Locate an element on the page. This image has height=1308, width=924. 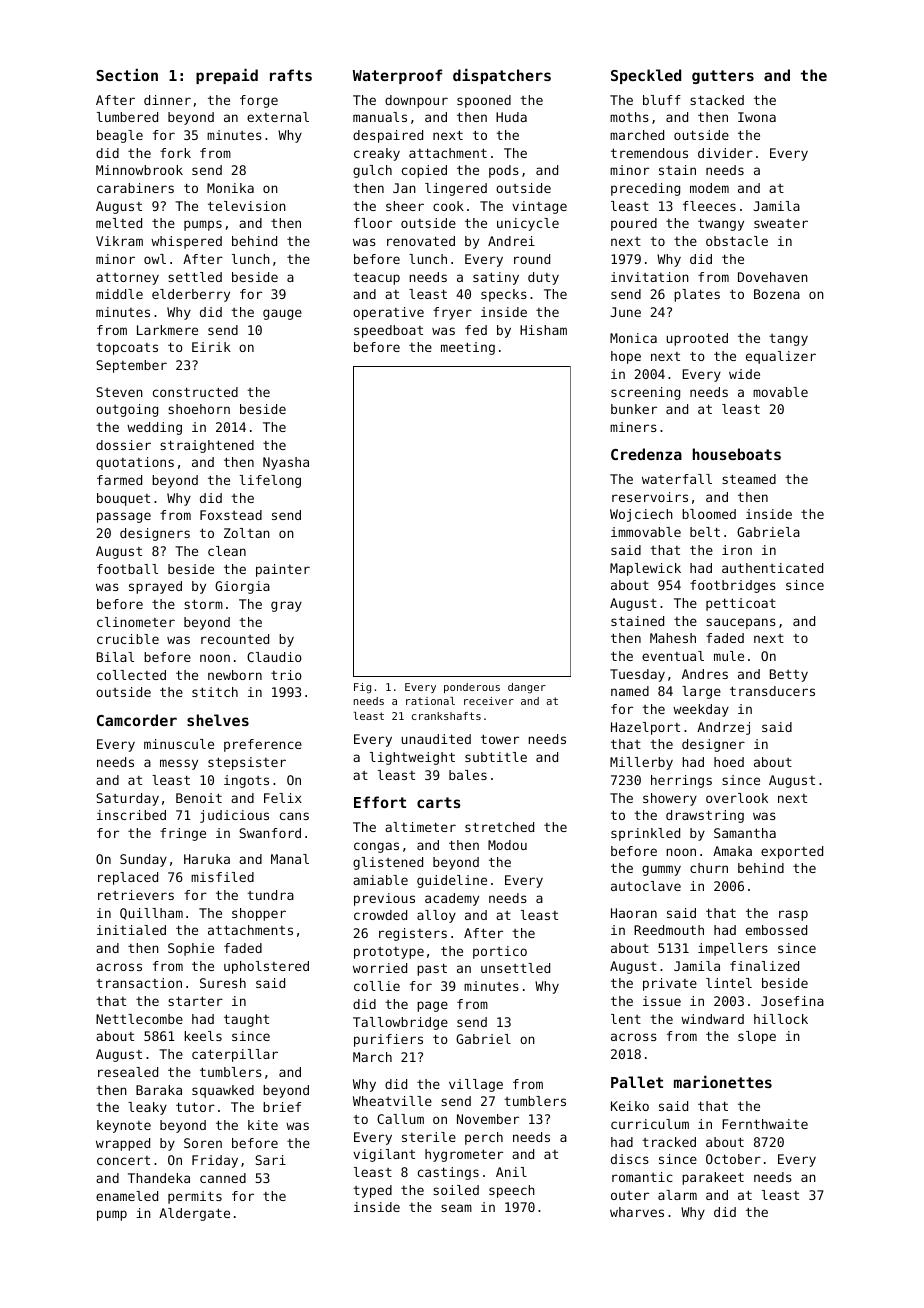
tremendous is located at coordinates (649, 153).
